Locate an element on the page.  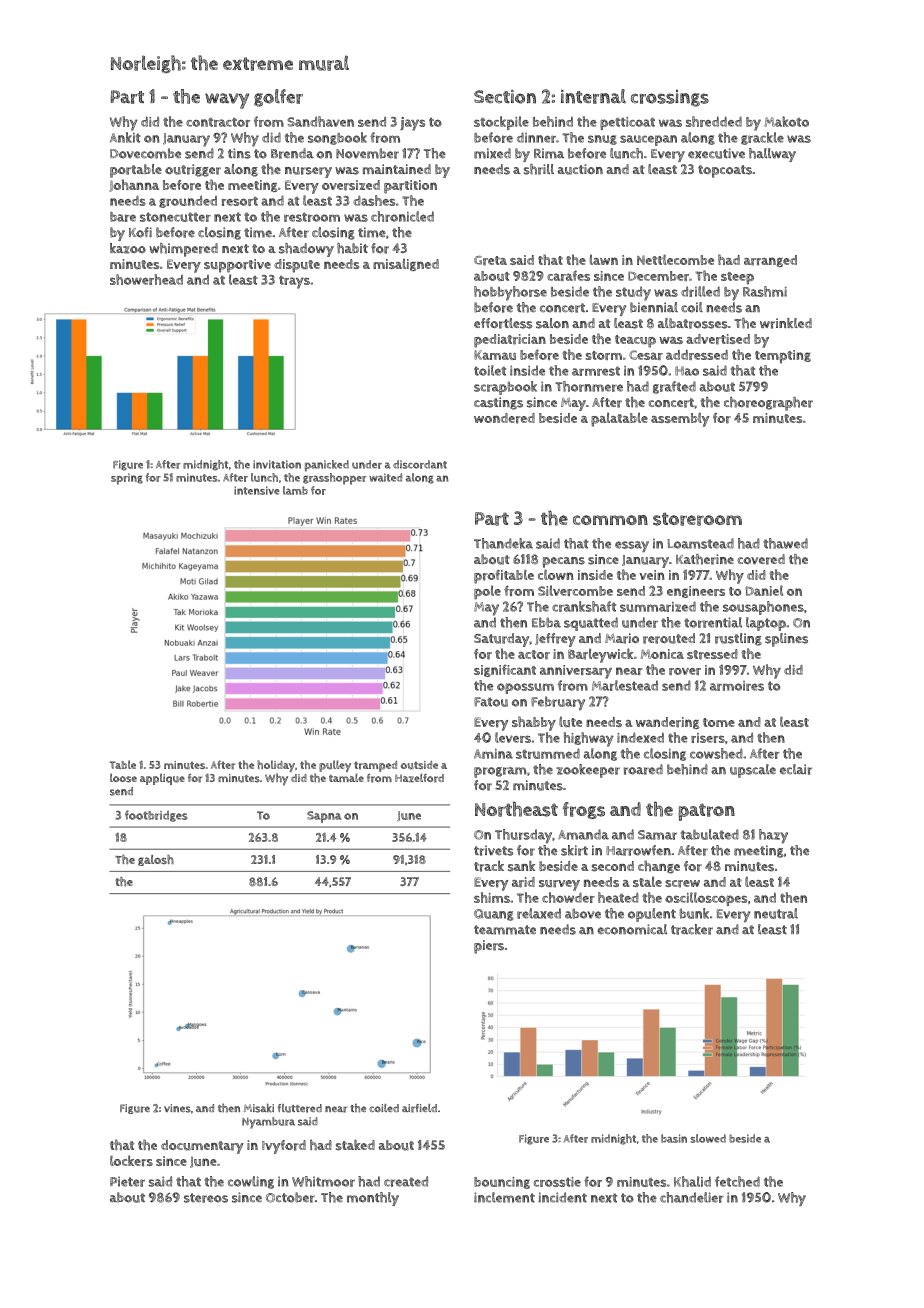
kazoo is located at coordinates (128, 248).
